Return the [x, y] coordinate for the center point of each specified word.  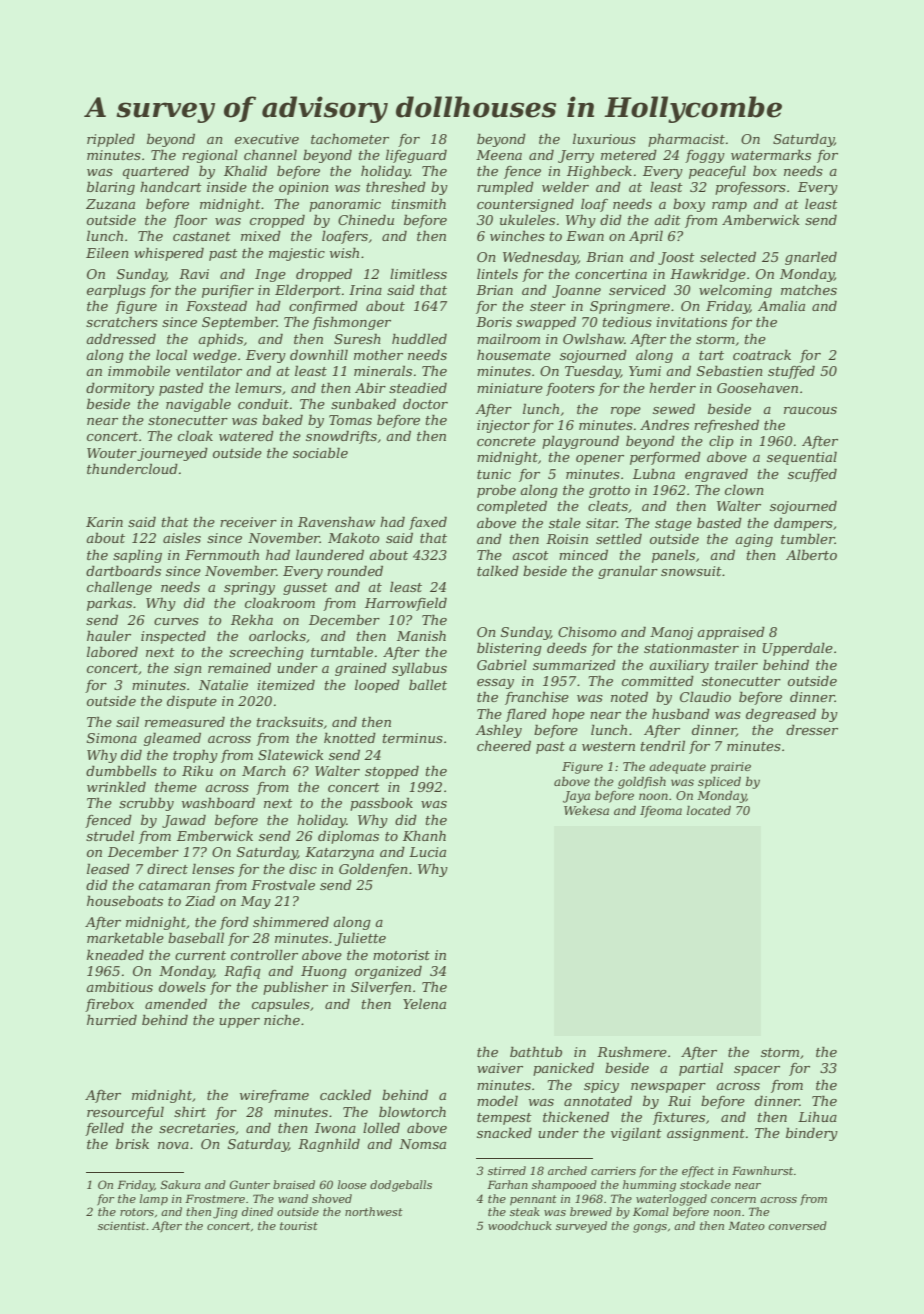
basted [719, 522]
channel [270, 154]
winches [517, 236]
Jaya [576, 797]
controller [264, 954]
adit [667, 219]
